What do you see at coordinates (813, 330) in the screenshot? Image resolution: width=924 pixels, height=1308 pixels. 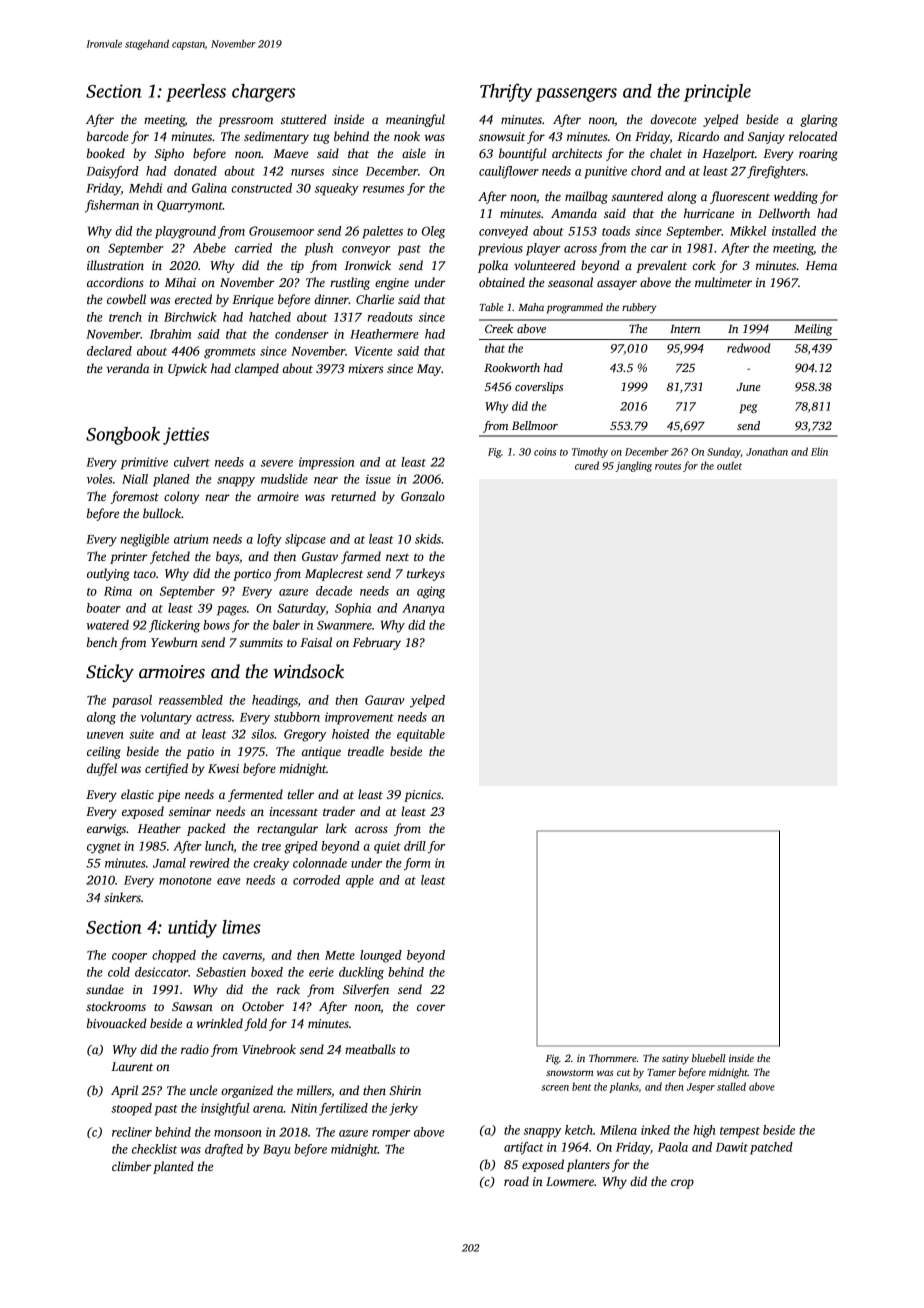 I see `Meiling` at bounding box center [813, 330].
